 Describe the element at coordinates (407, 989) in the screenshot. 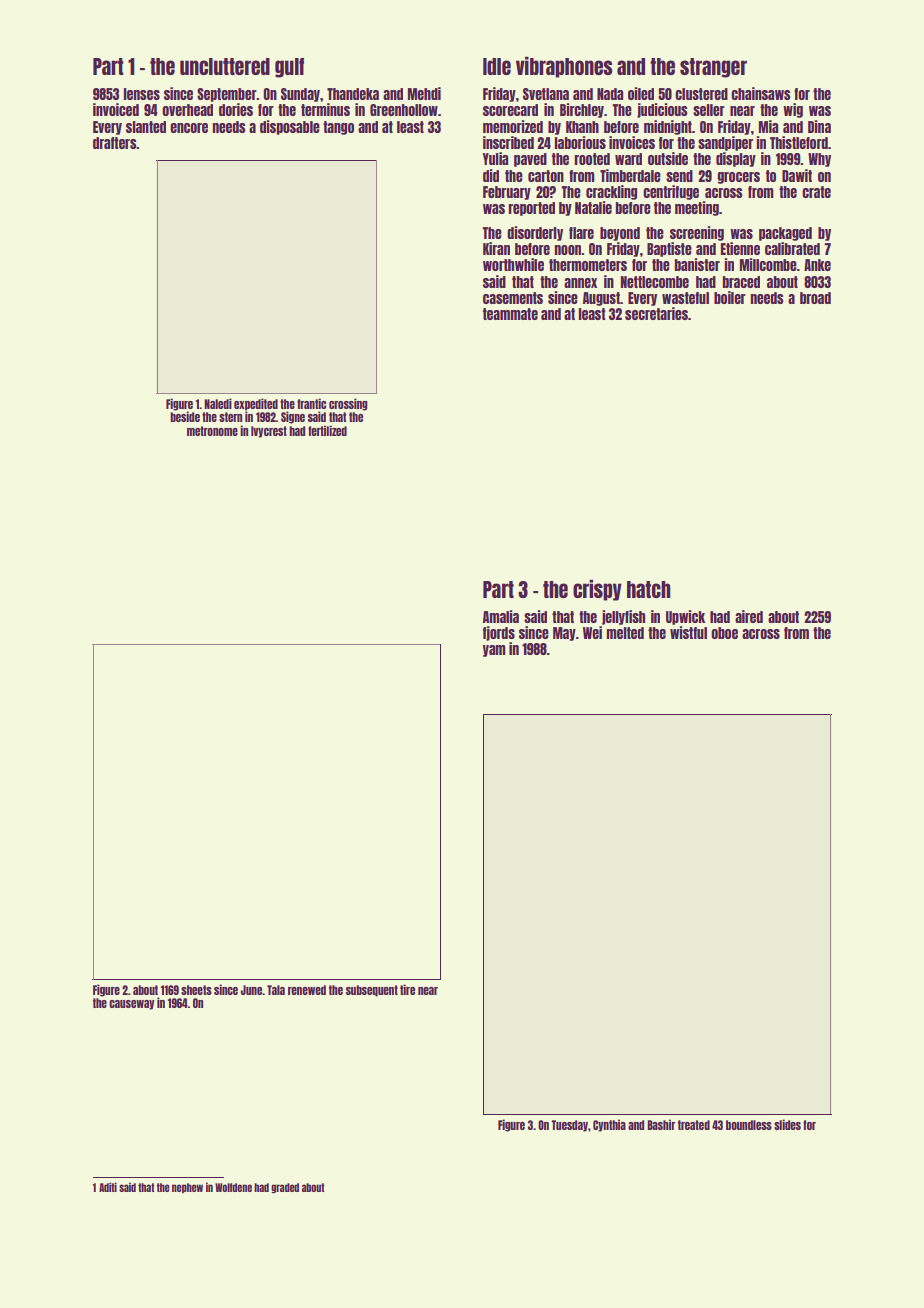

I see `tire` at that location.
